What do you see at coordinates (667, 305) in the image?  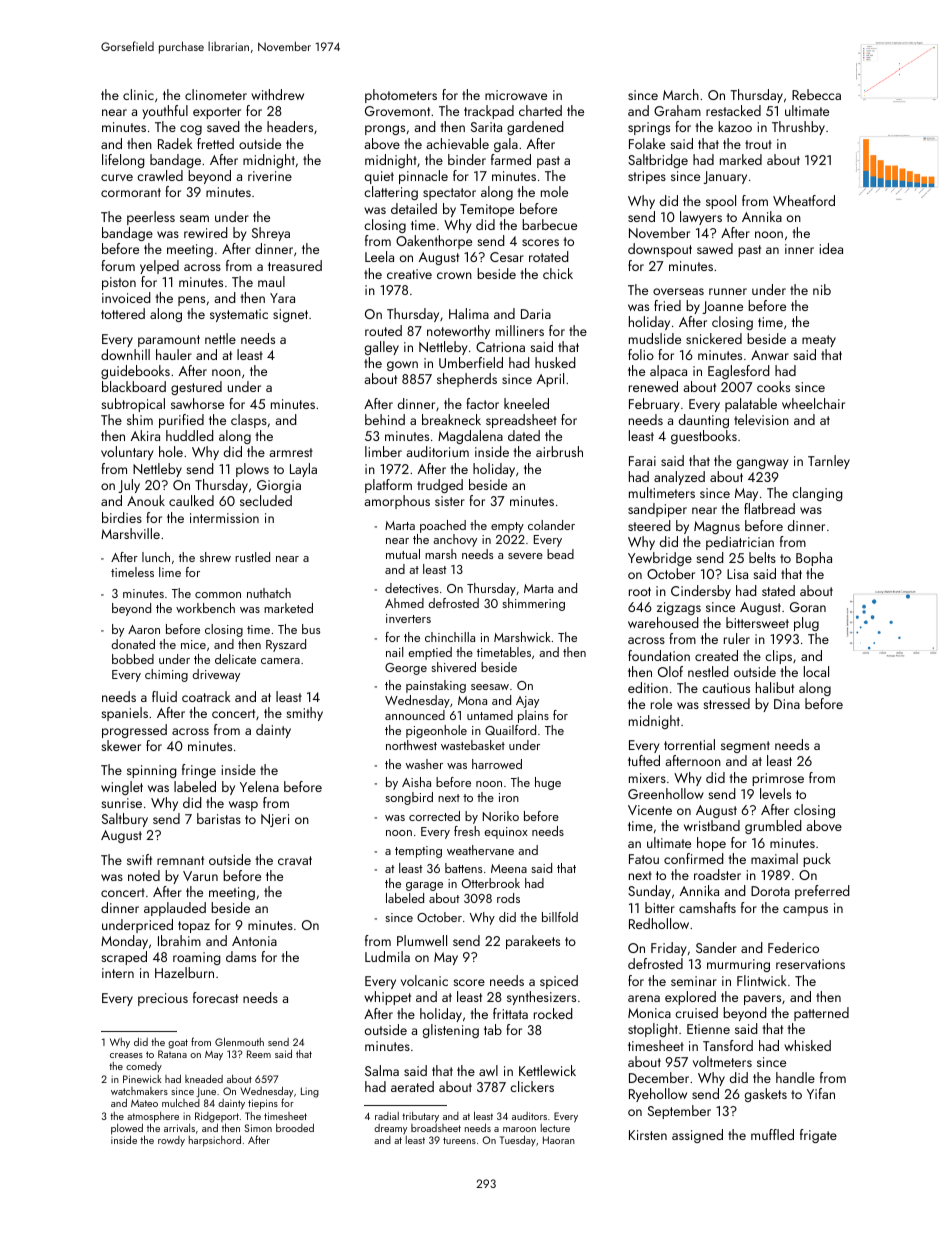 I see `fried` at bounding box center [667, 305].
